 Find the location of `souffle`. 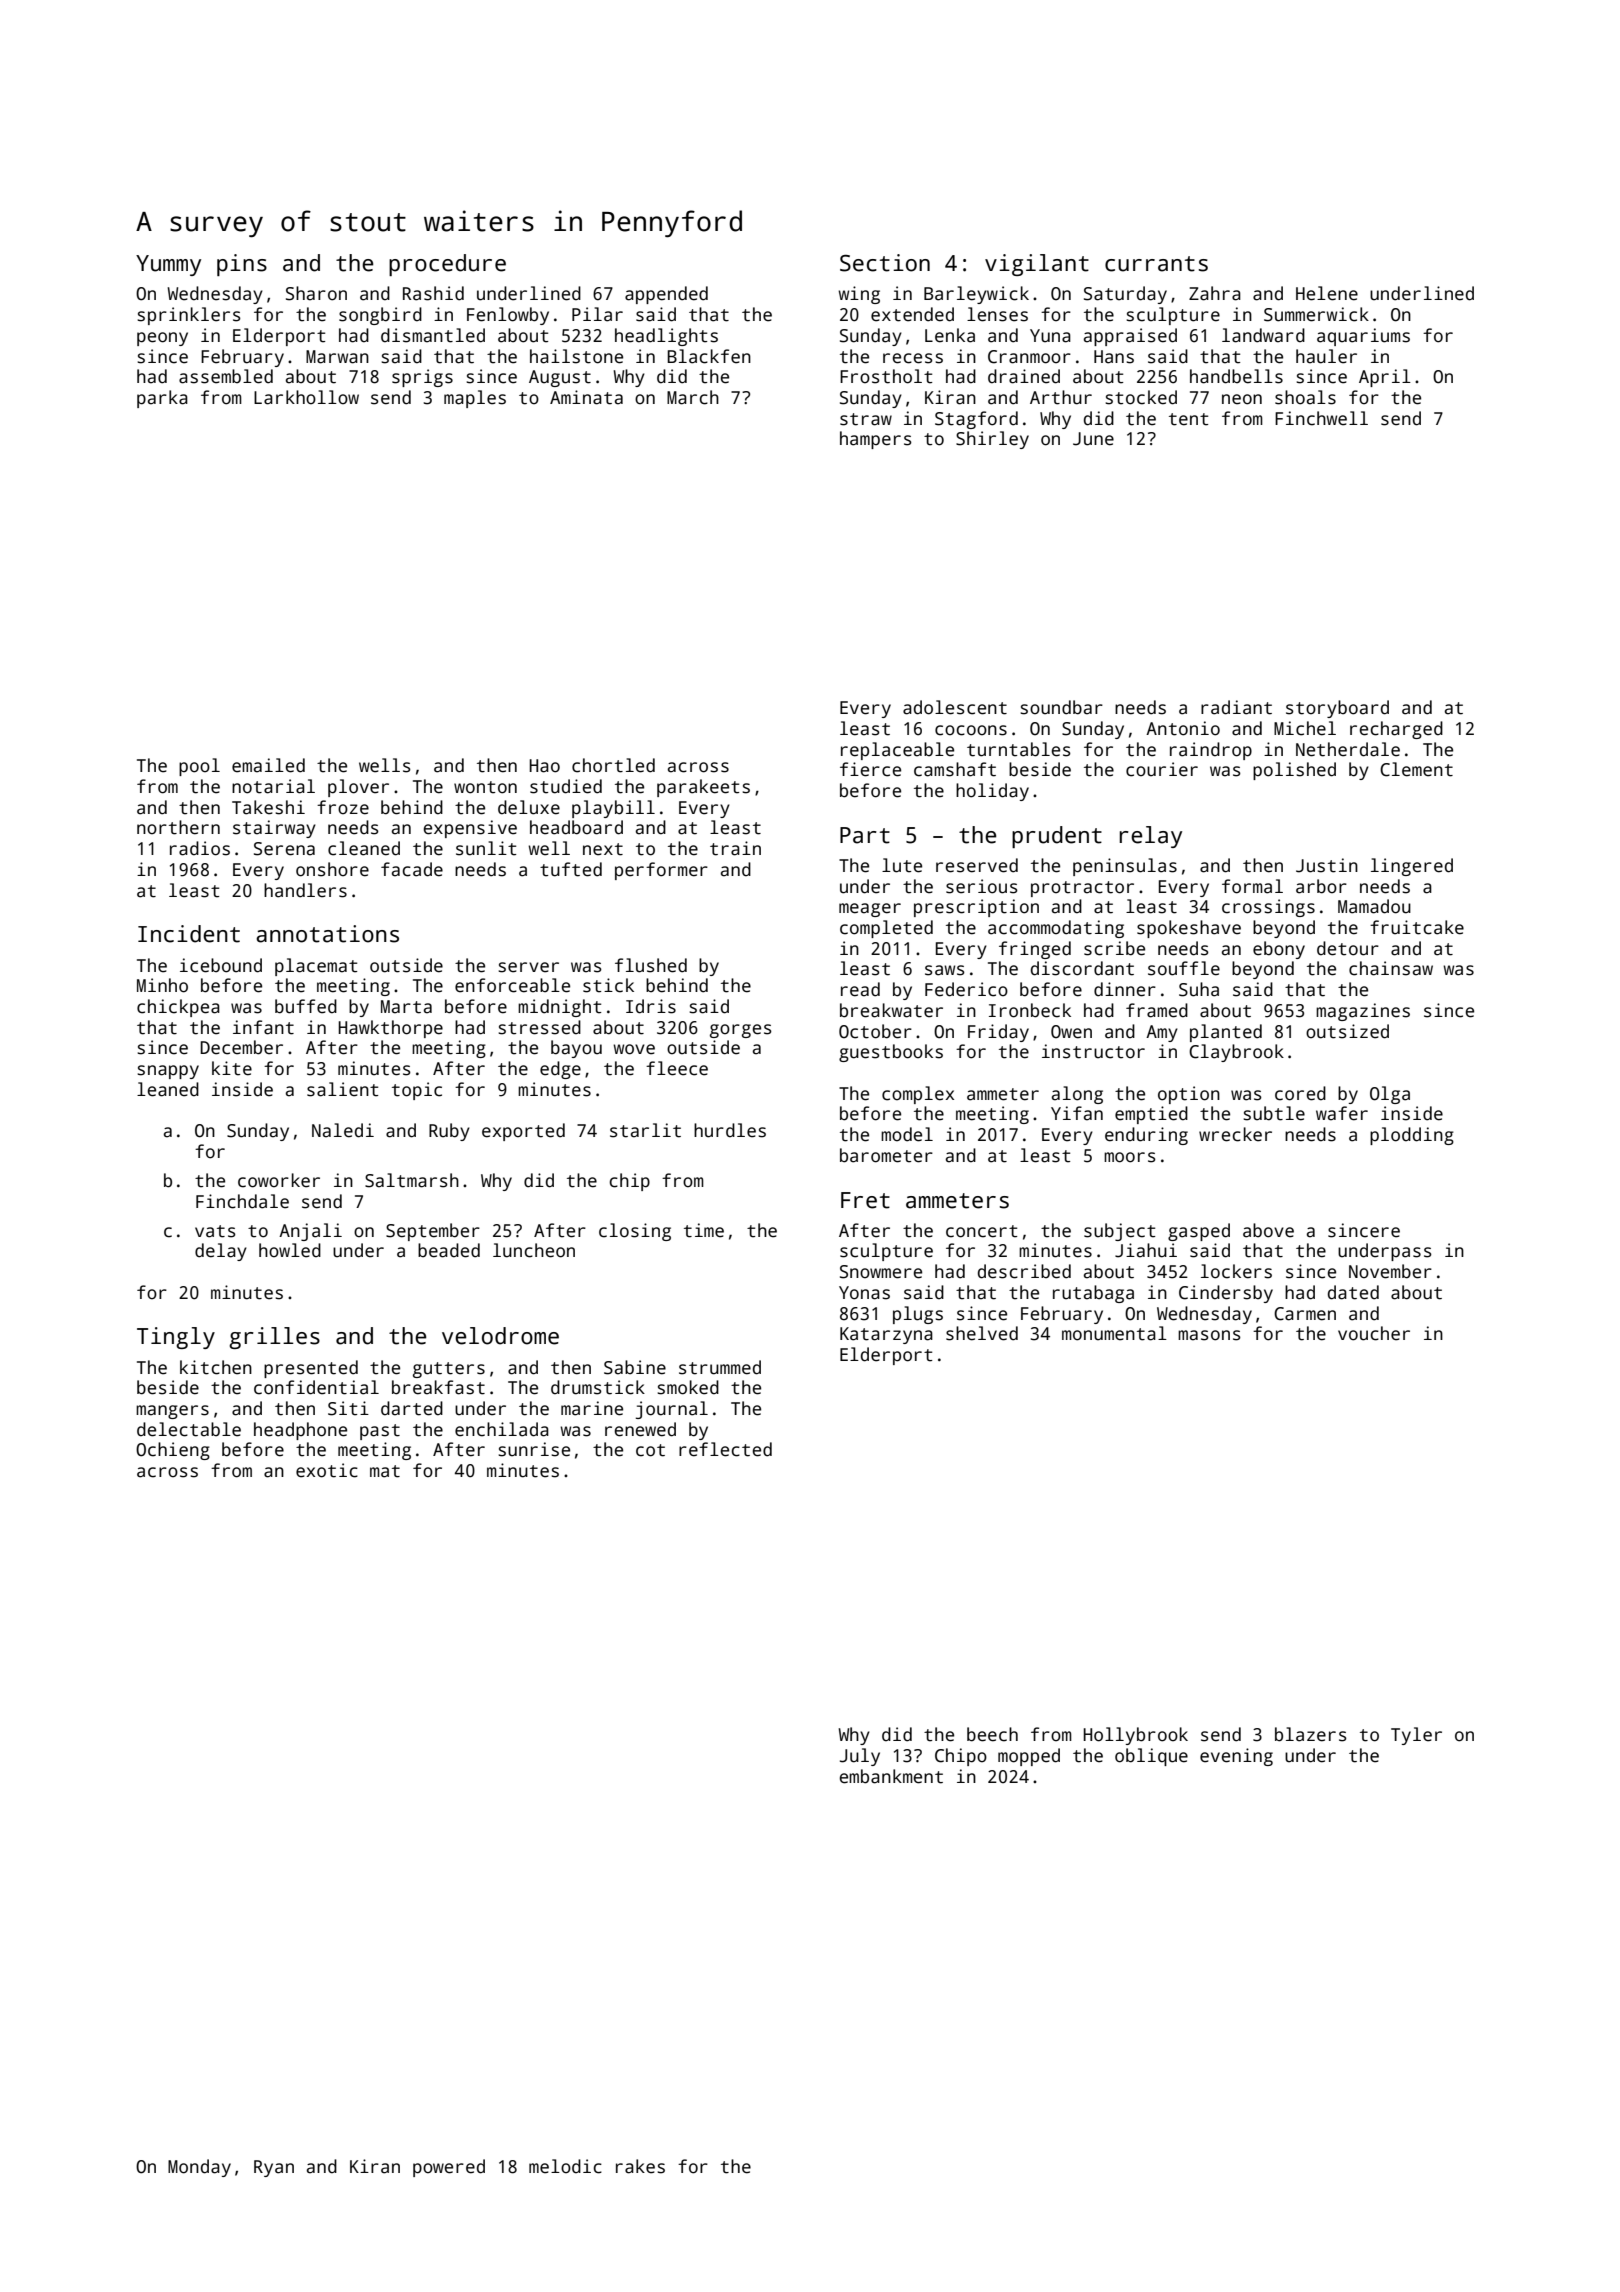

souffle is located at coordinates (1184, 968).
